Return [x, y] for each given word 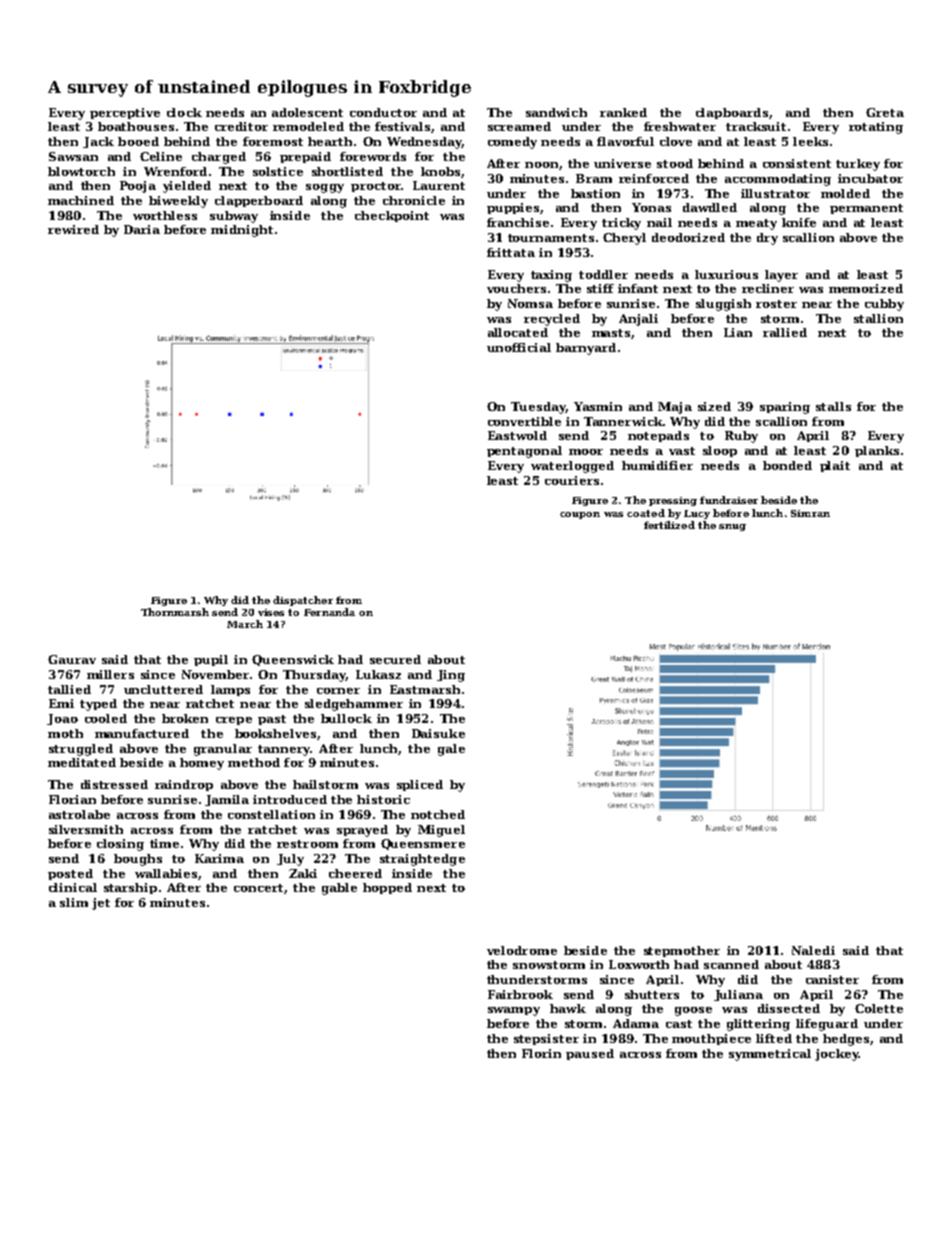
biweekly [178, 202]
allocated [518, 332]
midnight [242, 231]
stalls [833, 406]
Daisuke [438, 733]
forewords [373, 156]
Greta [885, 112]
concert [258, 888]
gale [451, 750]
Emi [61, 703]
